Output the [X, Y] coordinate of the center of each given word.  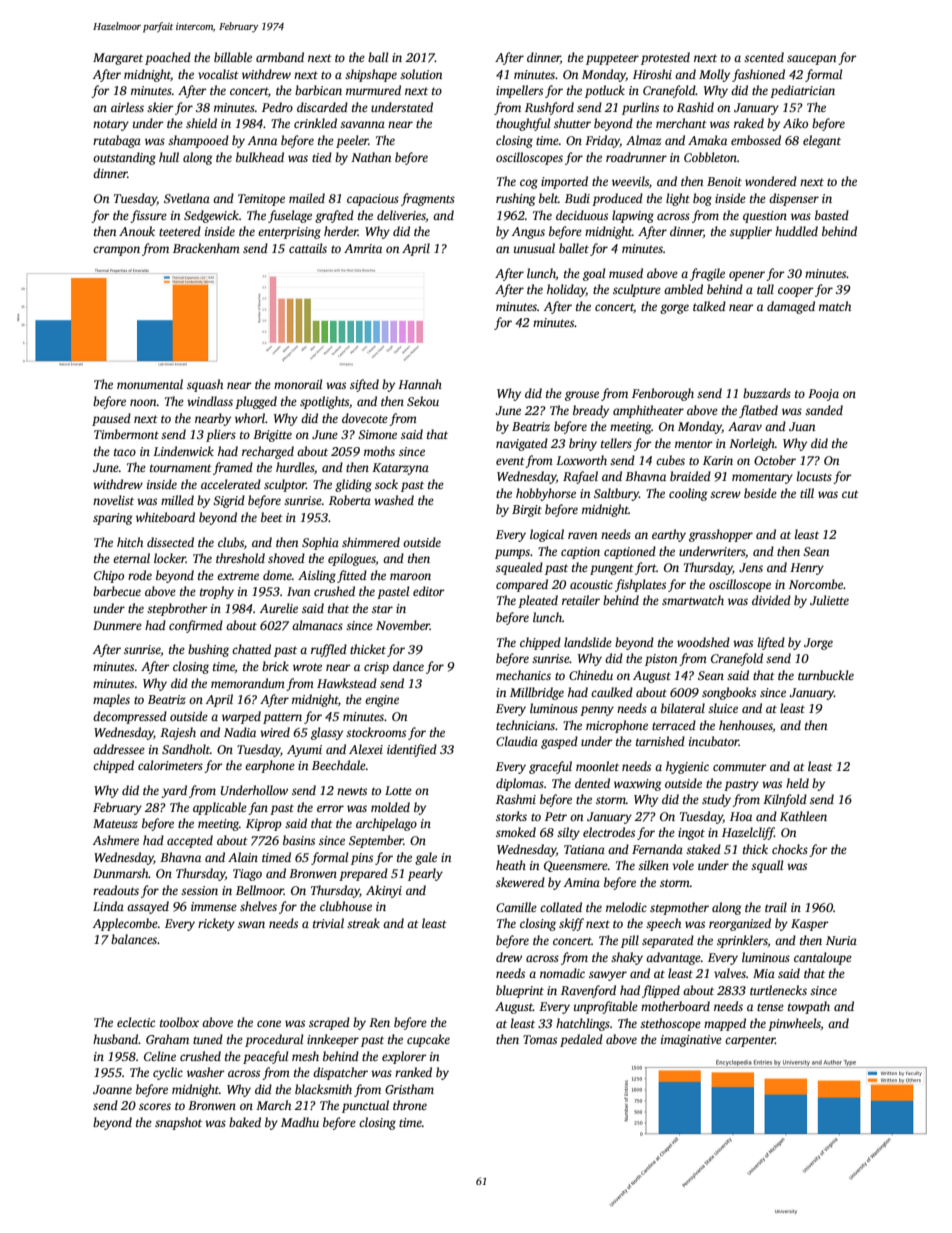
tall [765, 289]
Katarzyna [400, 469]
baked [245, 1122]
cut [850, 494]
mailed [307, 198]
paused [111, 419]
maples [111, 700]
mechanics [523, 675]
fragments [428, 199]
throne [410, 1105]
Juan [802, 426]
